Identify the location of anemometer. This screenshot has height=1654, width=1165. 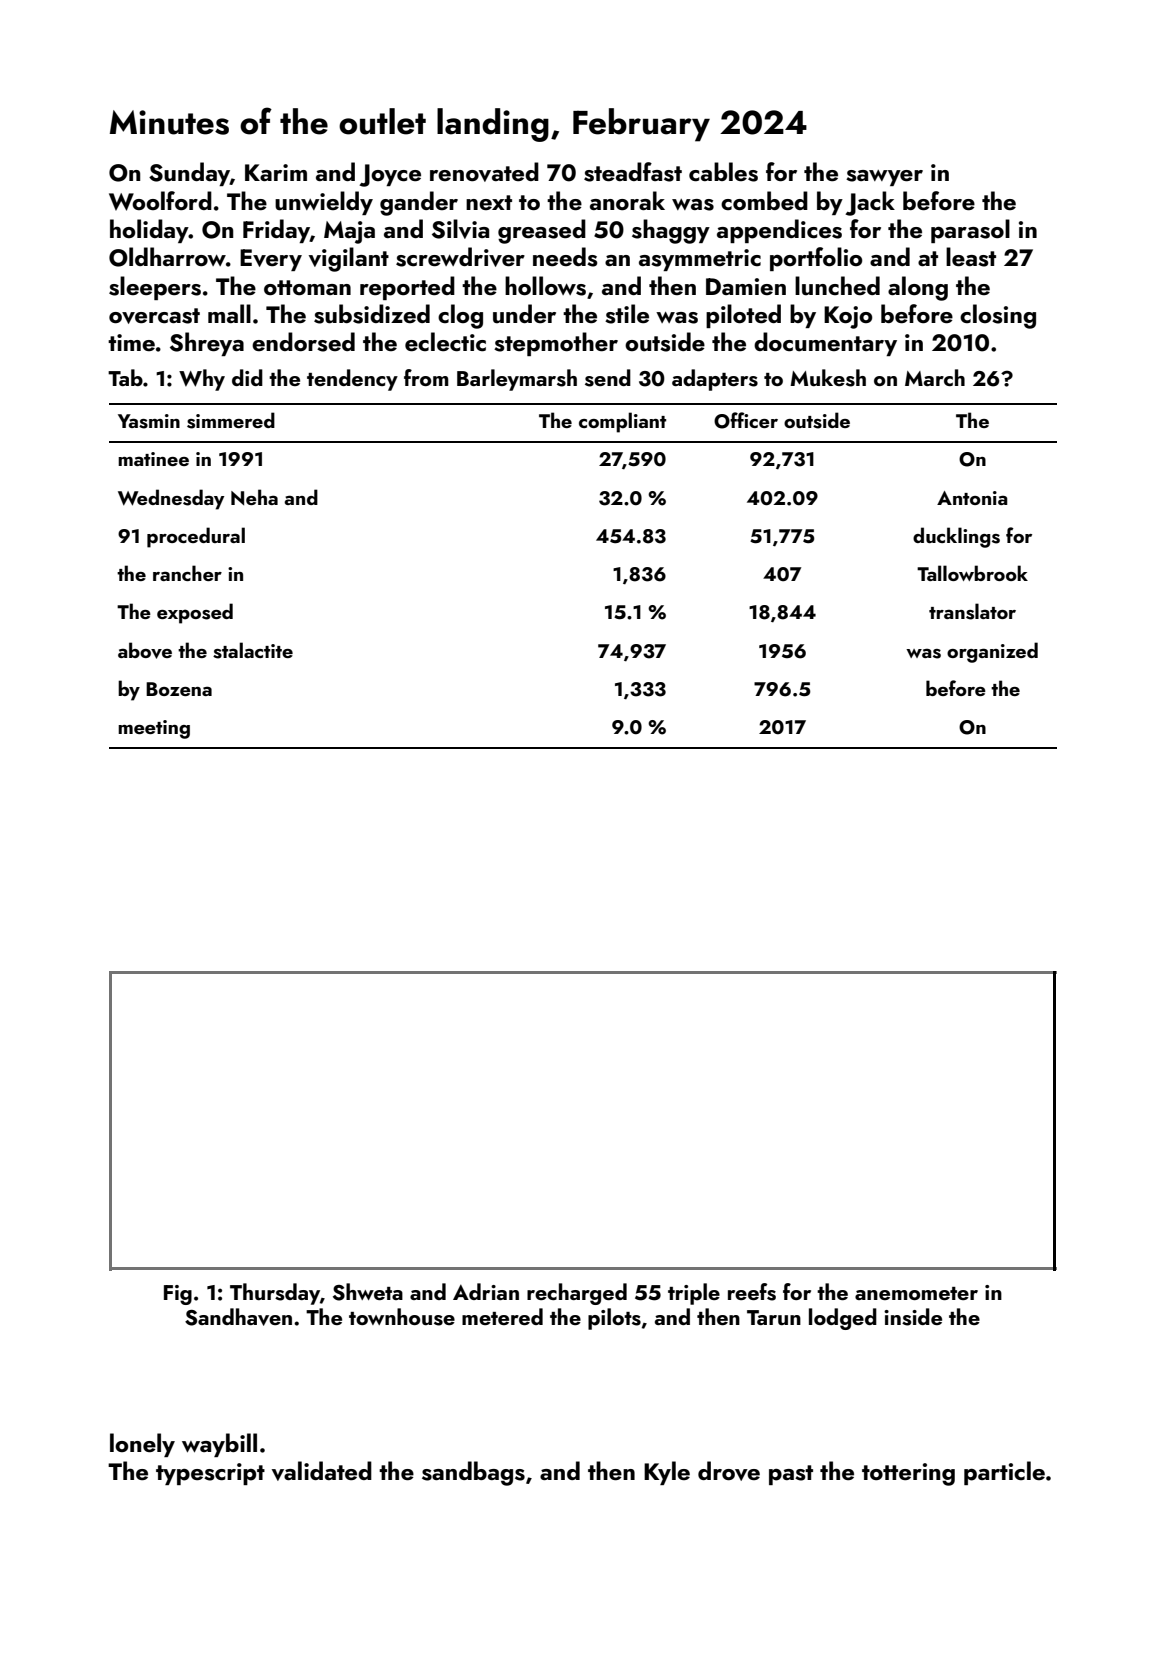
(916, 1293).
